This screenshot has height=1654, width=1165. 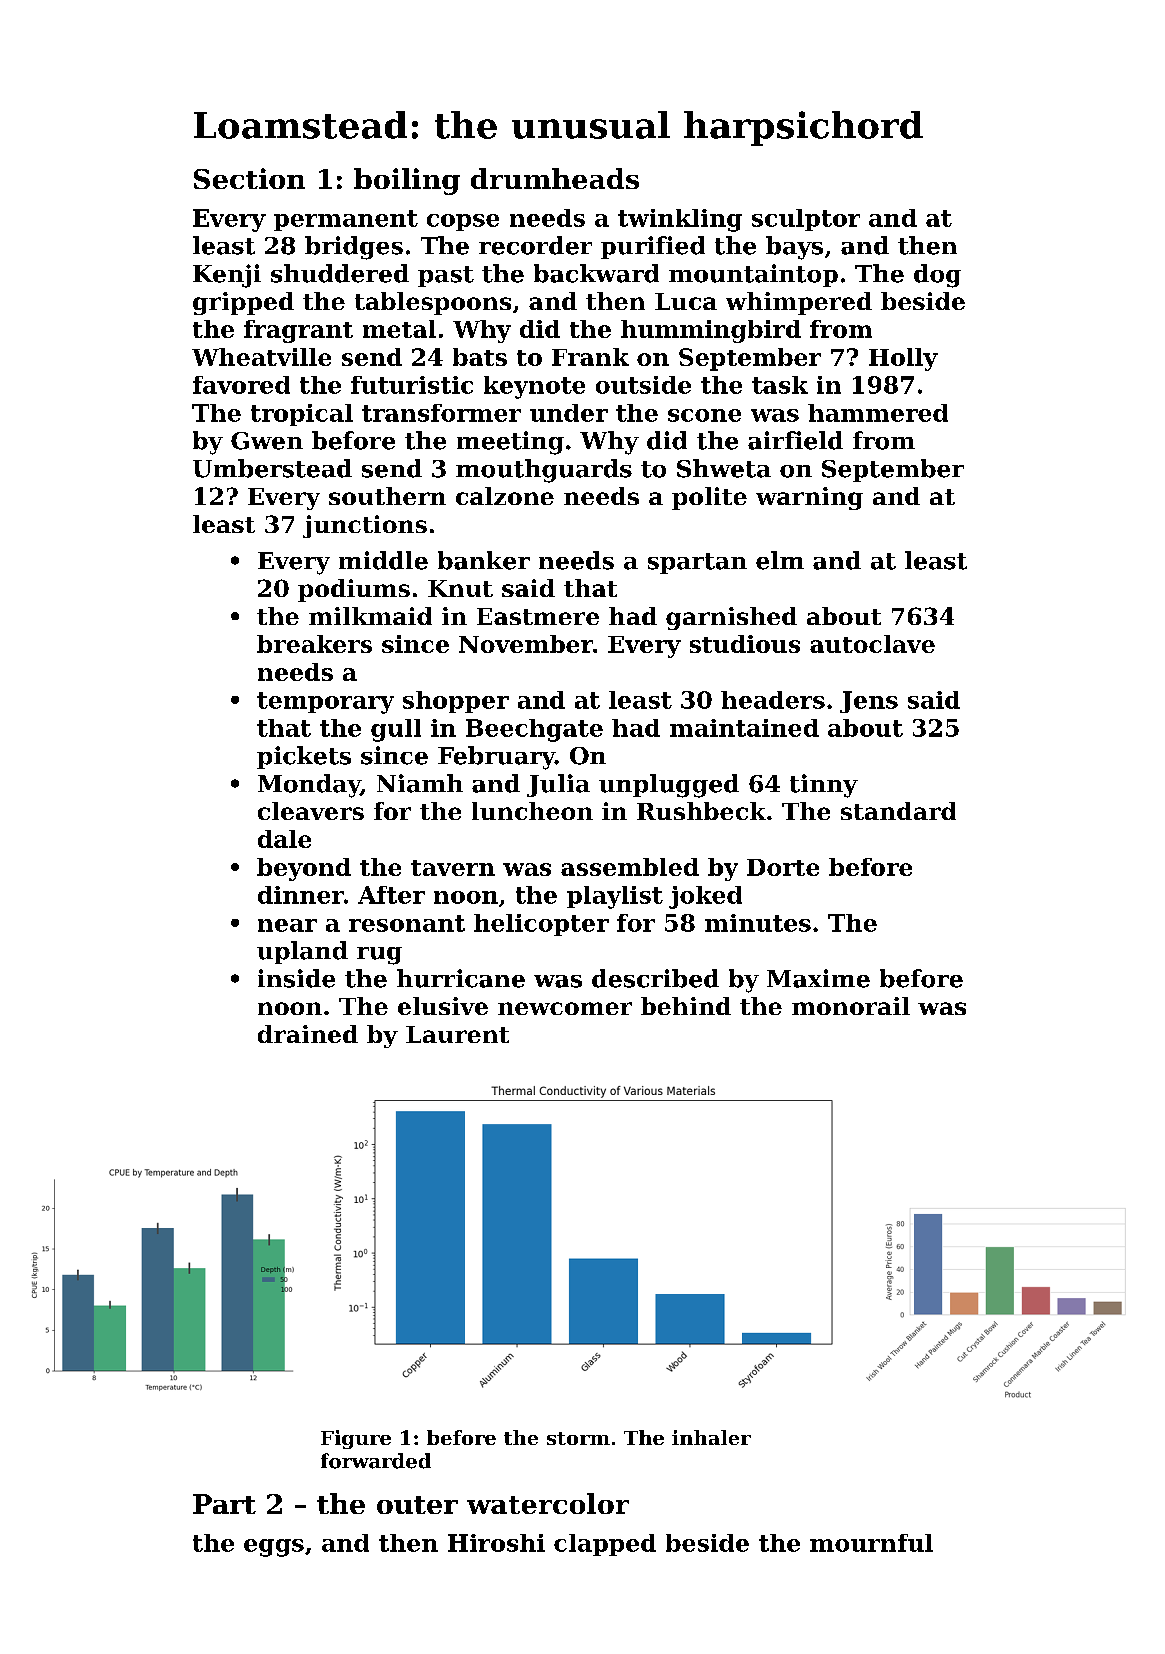 I want to click on eggs, so click(x=274, y=1548).
